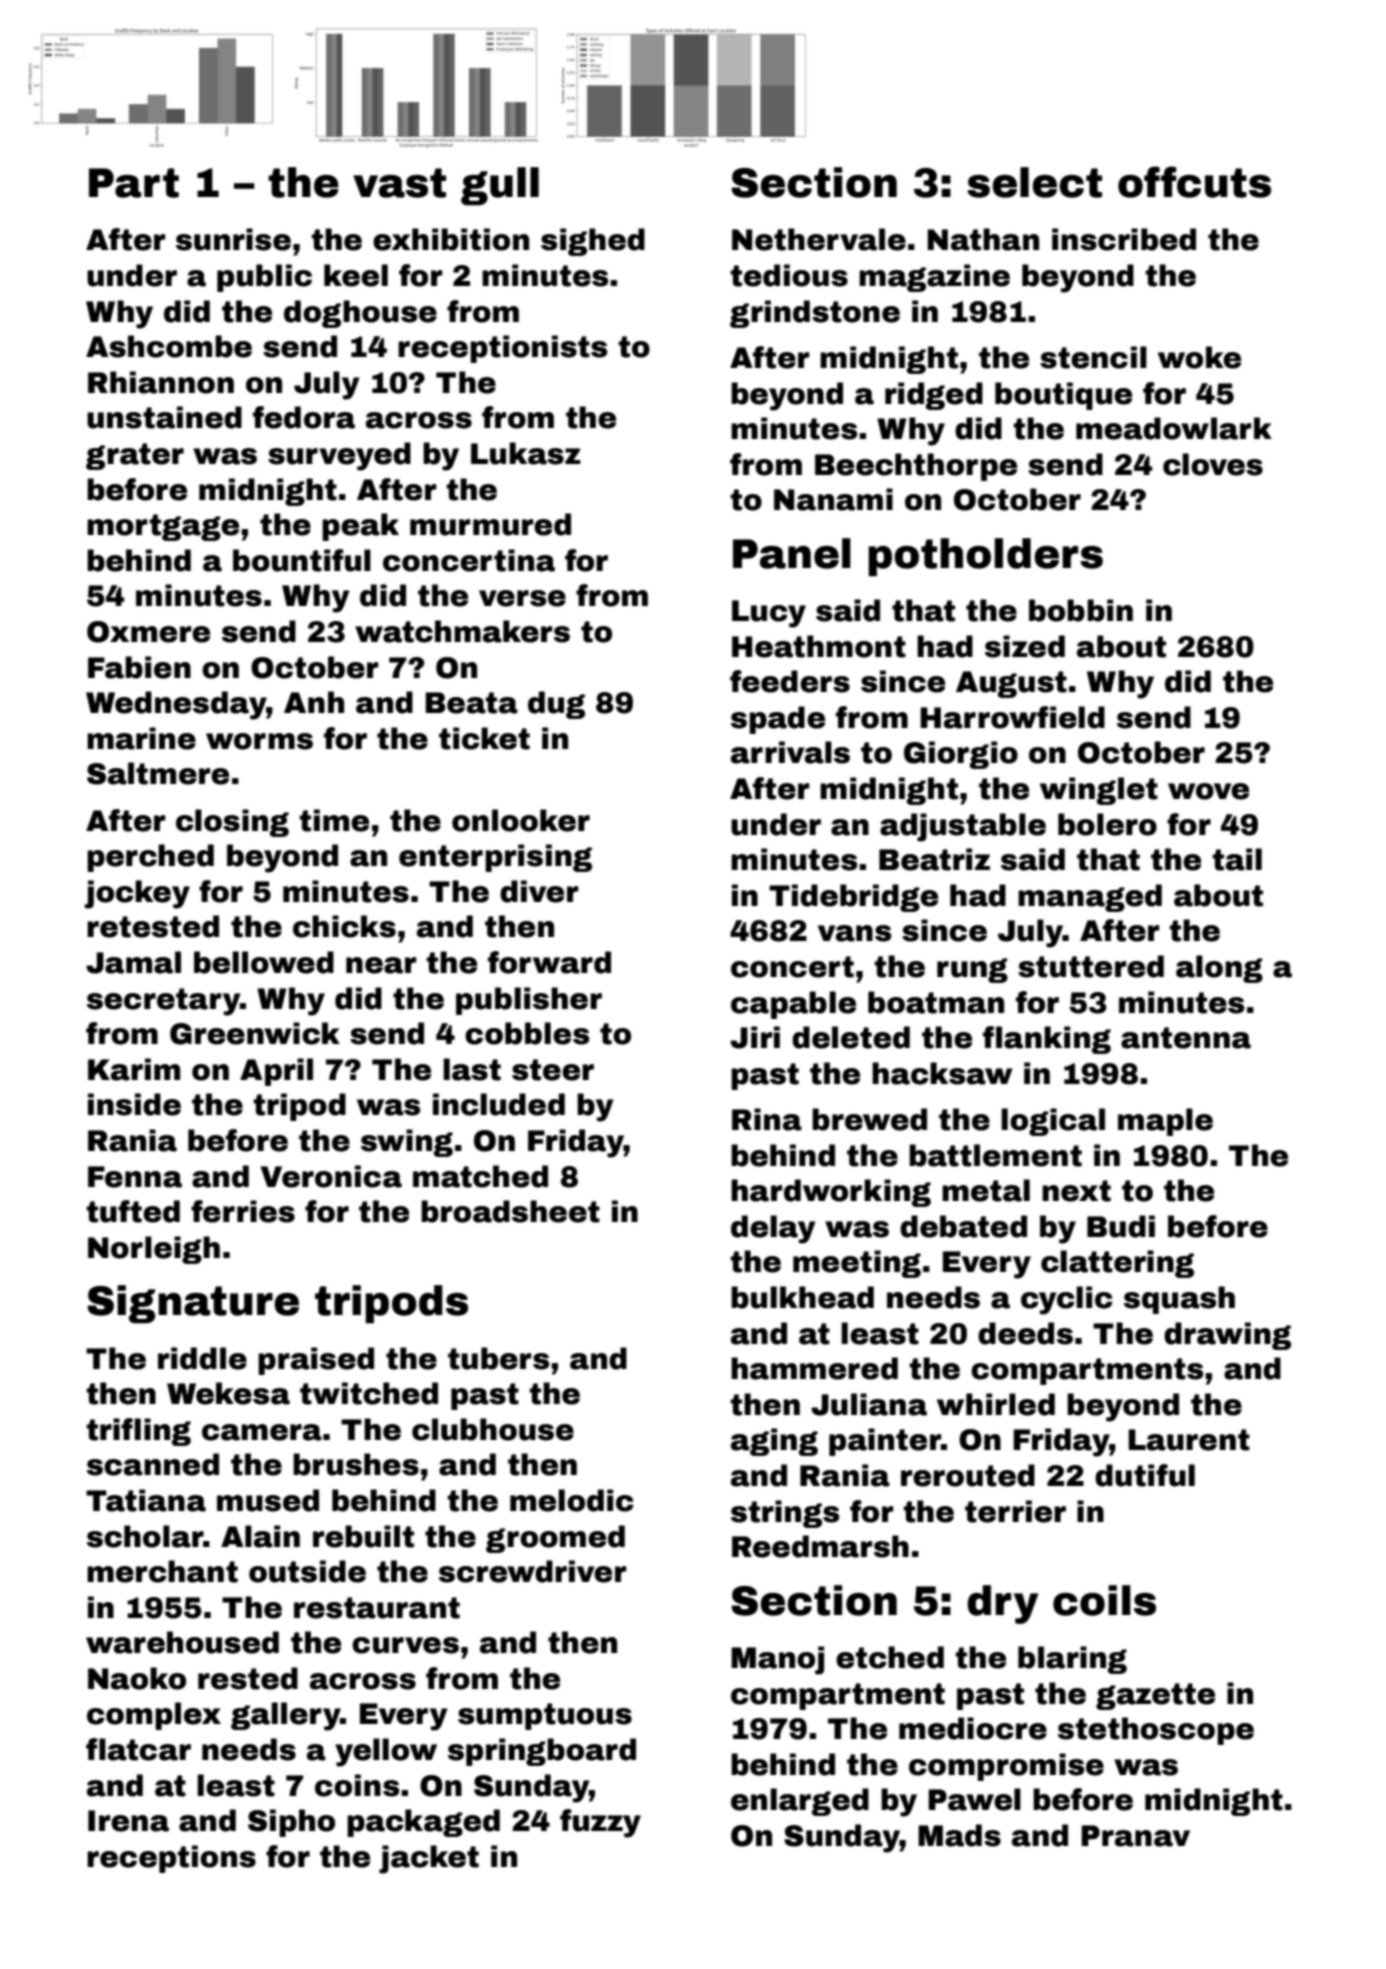  Describe the element at coordinates (193, 1304) in the image. I see `Signature` at that location.
